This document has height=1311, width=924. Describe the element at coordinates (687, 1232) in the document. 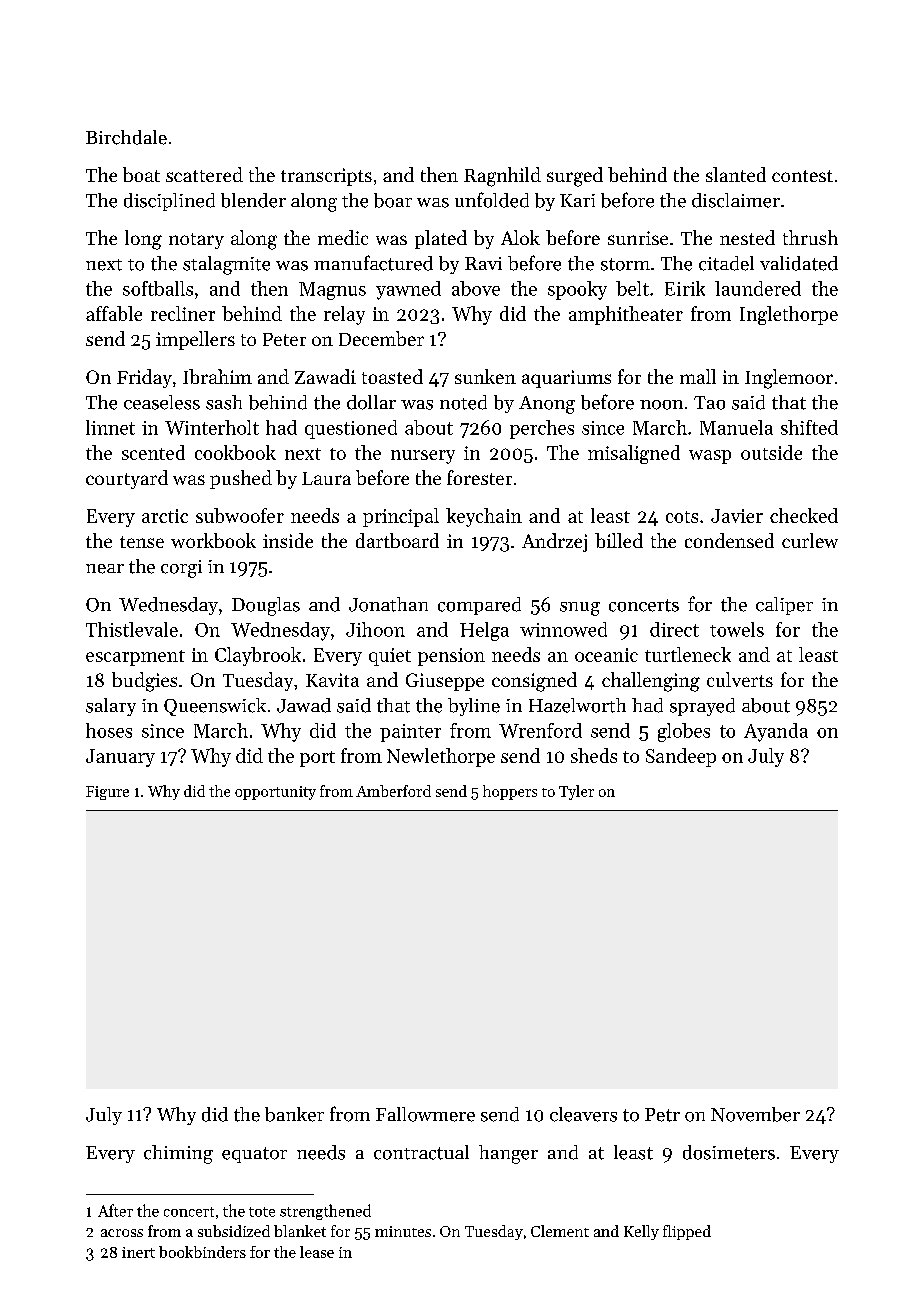

I see `flipped` at that location.
